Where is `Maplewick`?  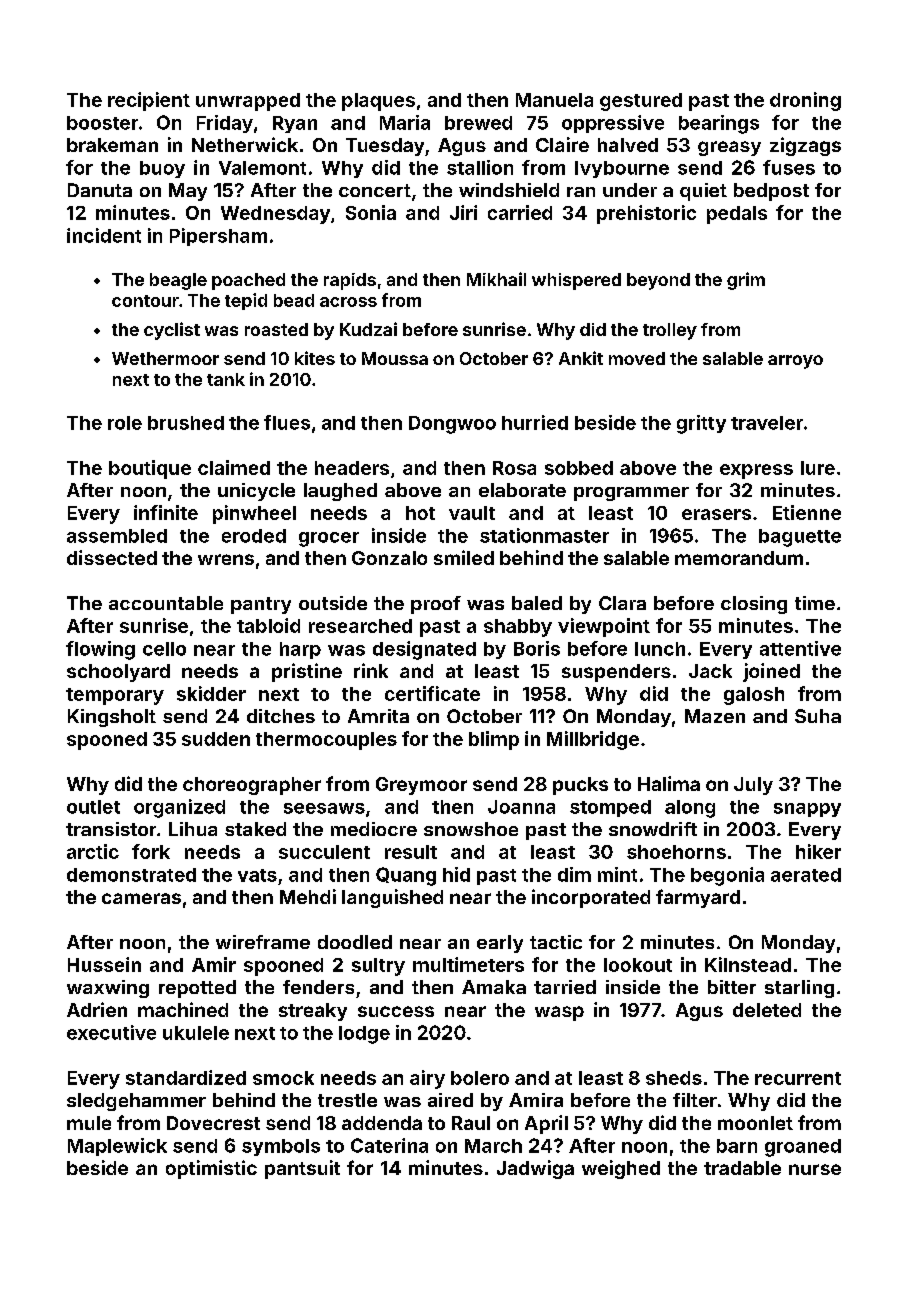
Maplewick is located at coordinates (117, 1147).
